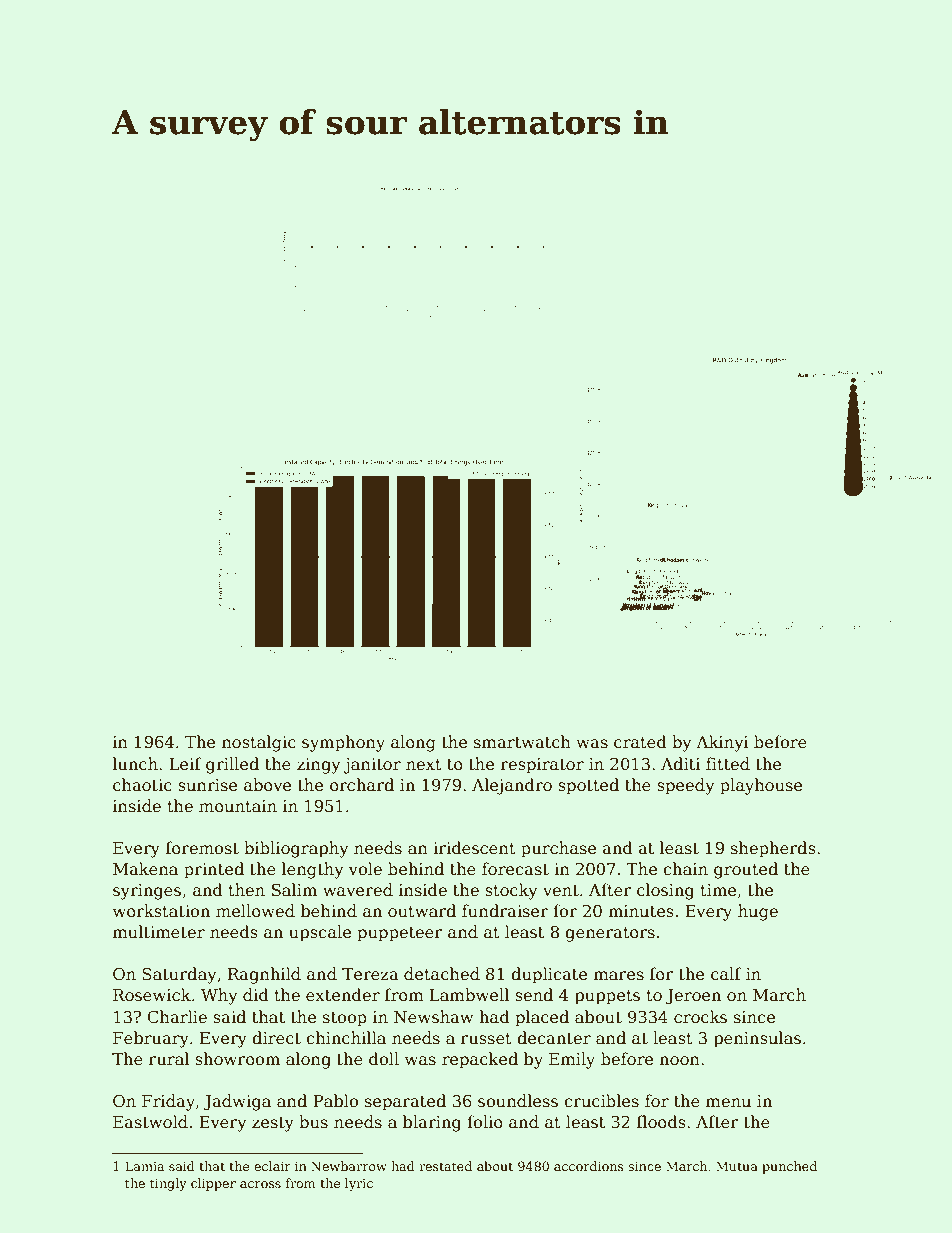  Describe the element at coordinates (320, 933) in the screenshot. I see `upscale` at that location.
